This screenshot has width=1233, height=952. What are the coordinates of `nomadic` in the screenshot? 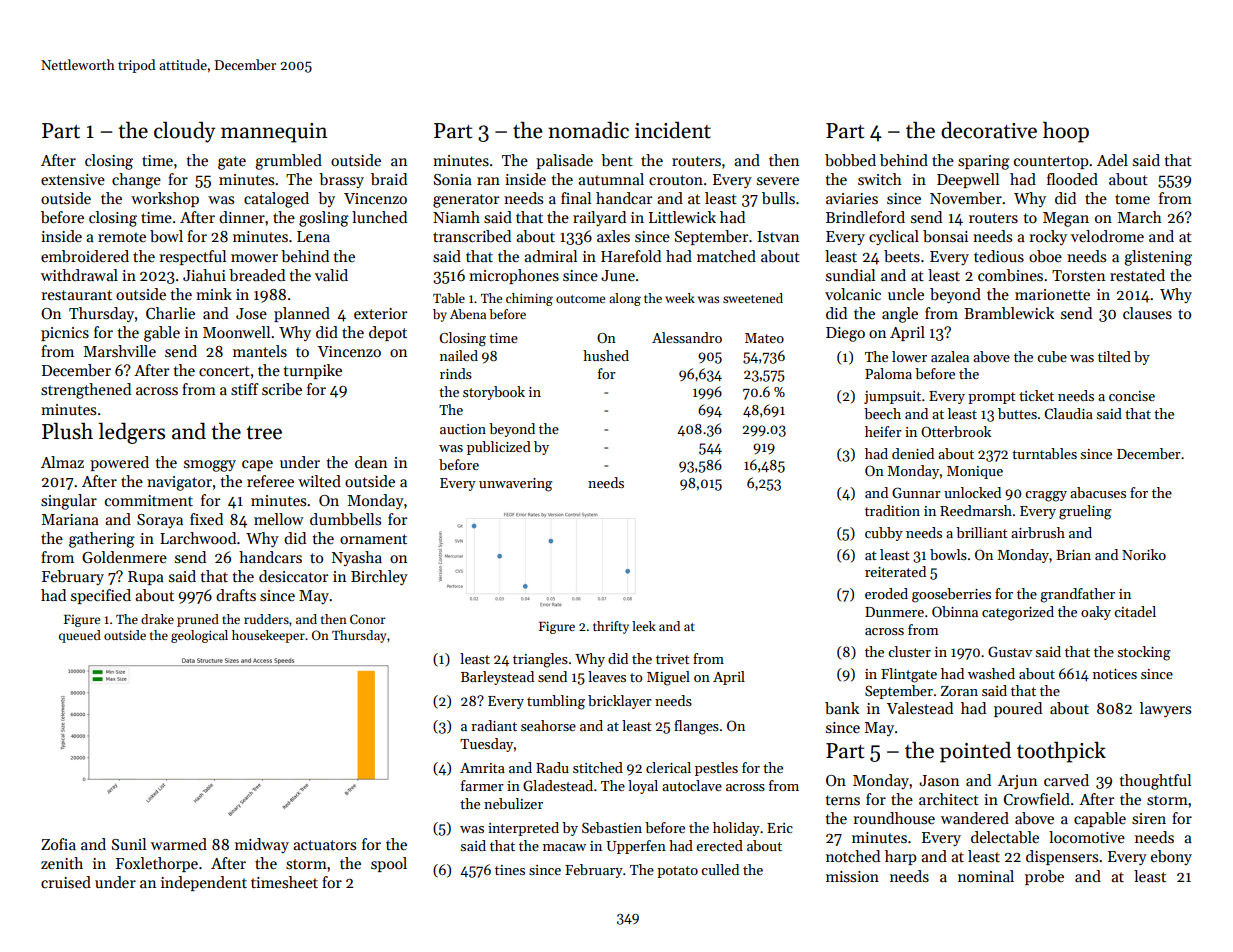 It's located at (588, 130).
